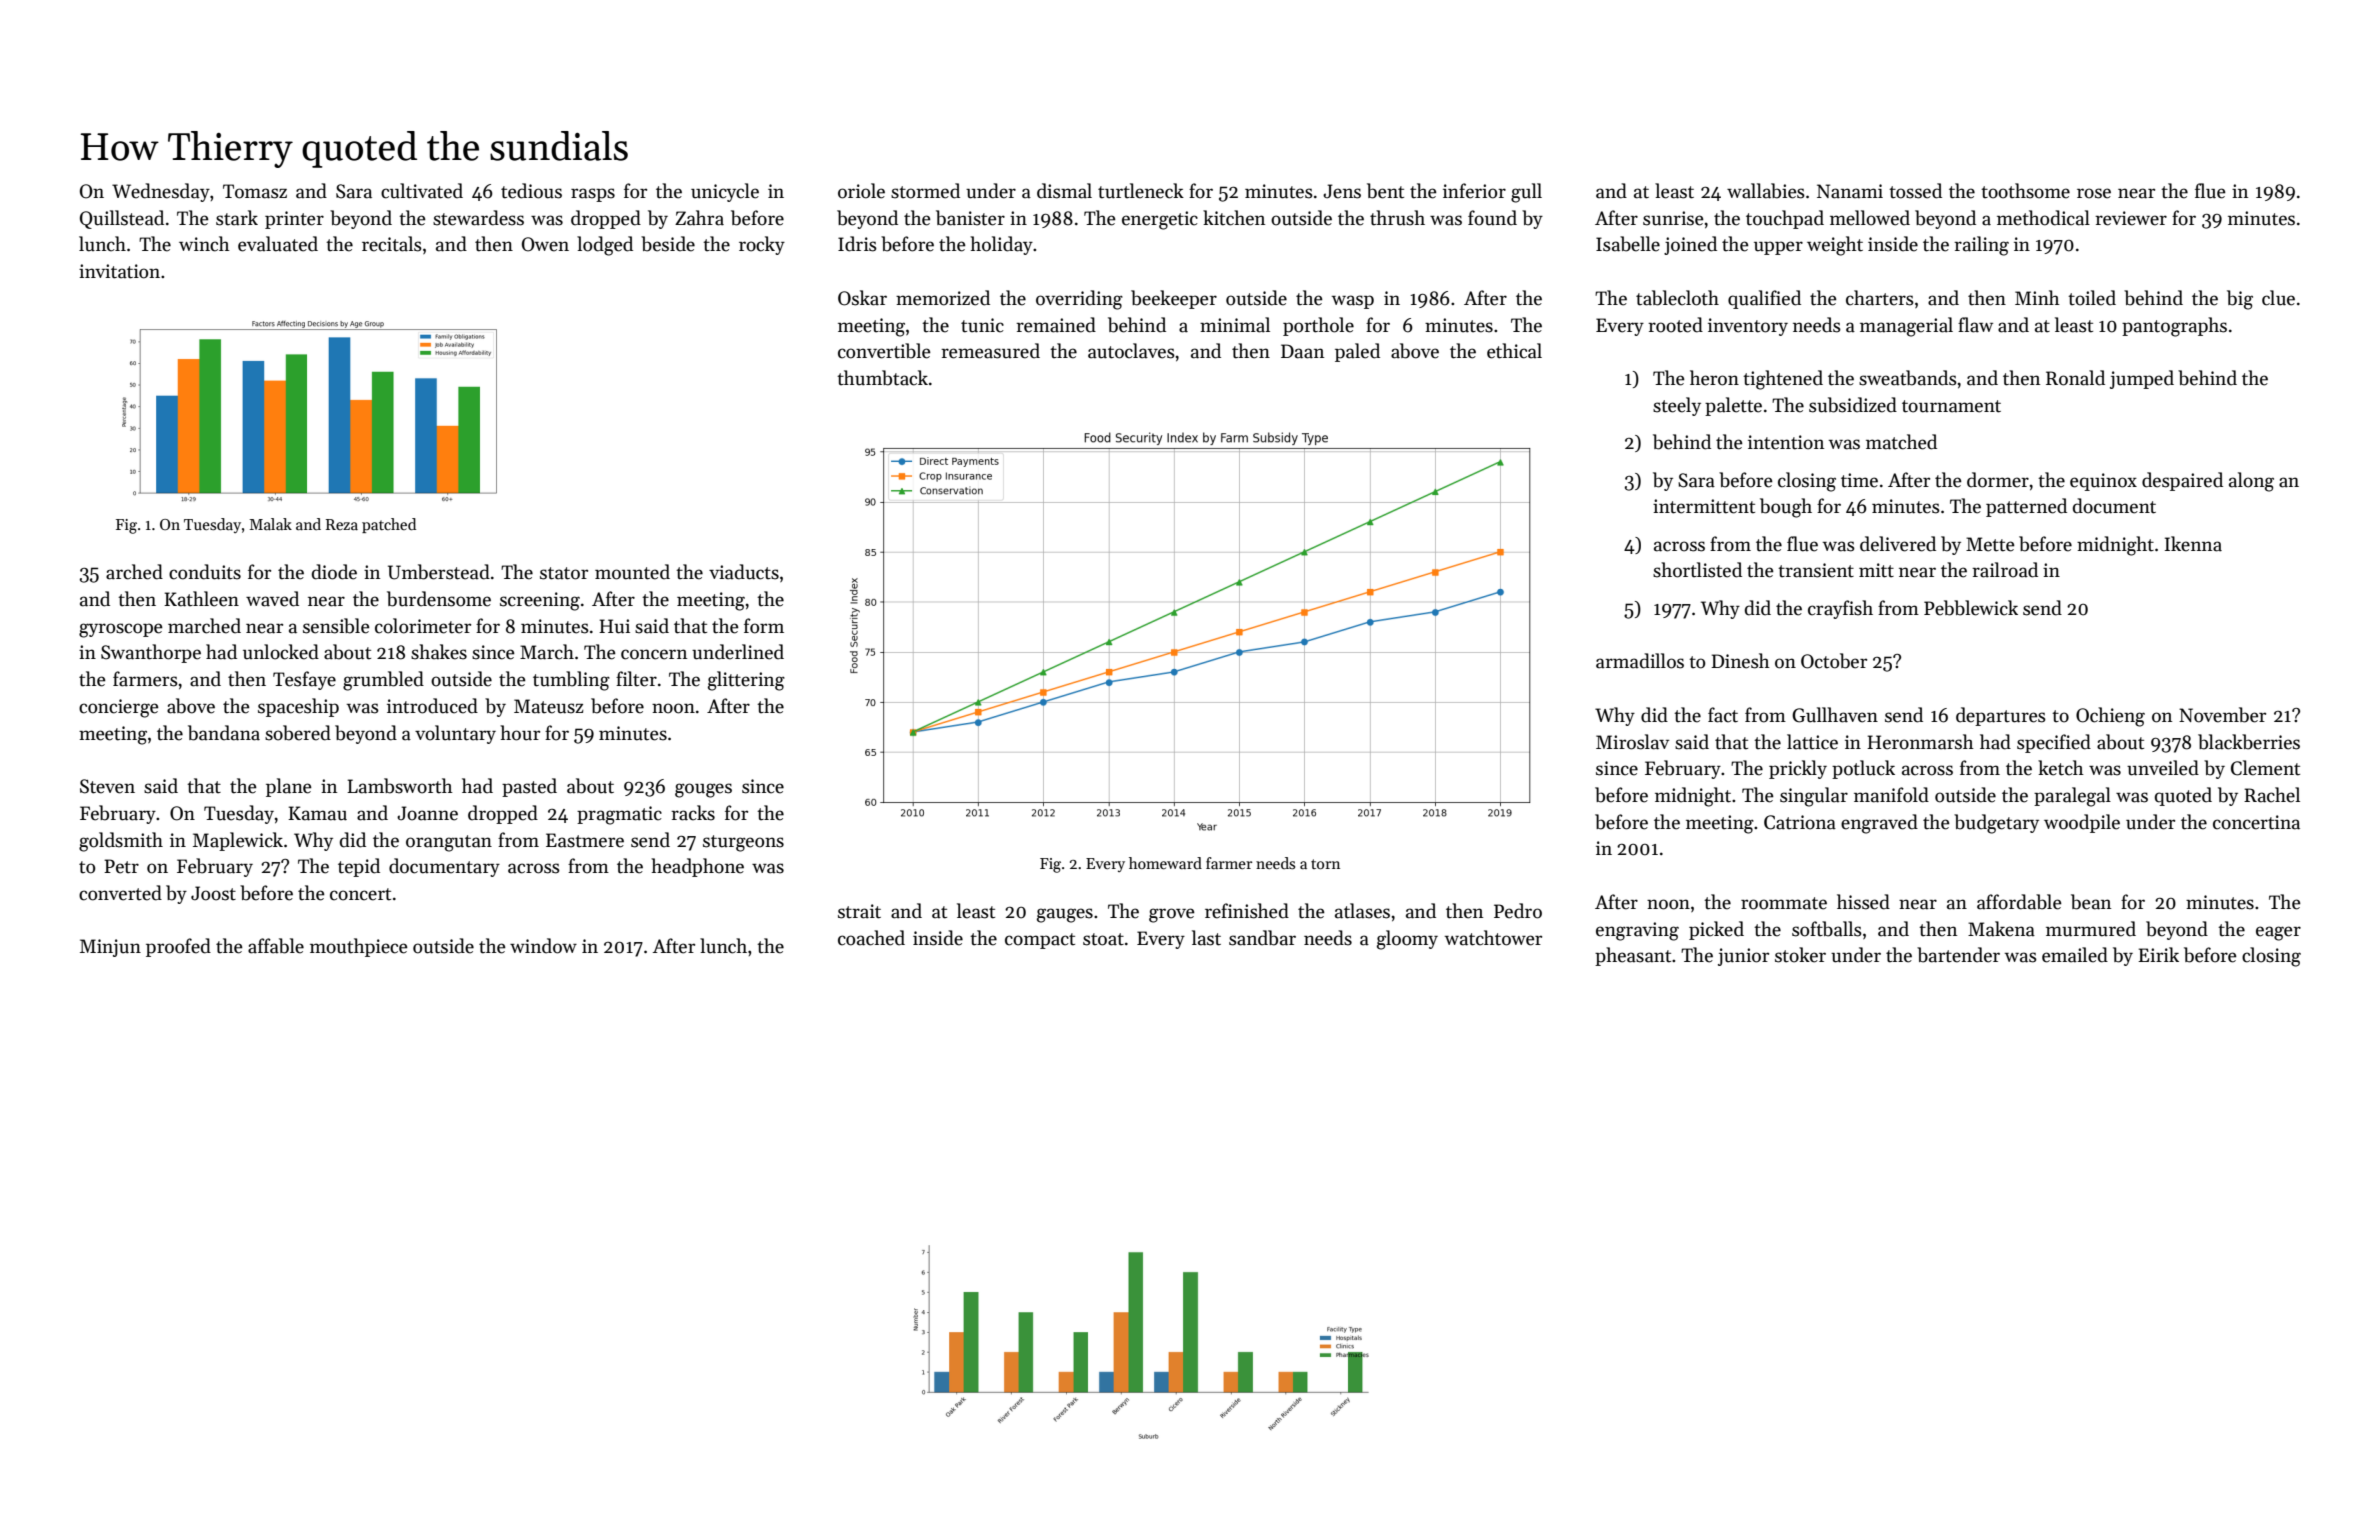  Describe the element at coordinates (1632, 742) in the screenshot. I see `Miroslav` at that location.
